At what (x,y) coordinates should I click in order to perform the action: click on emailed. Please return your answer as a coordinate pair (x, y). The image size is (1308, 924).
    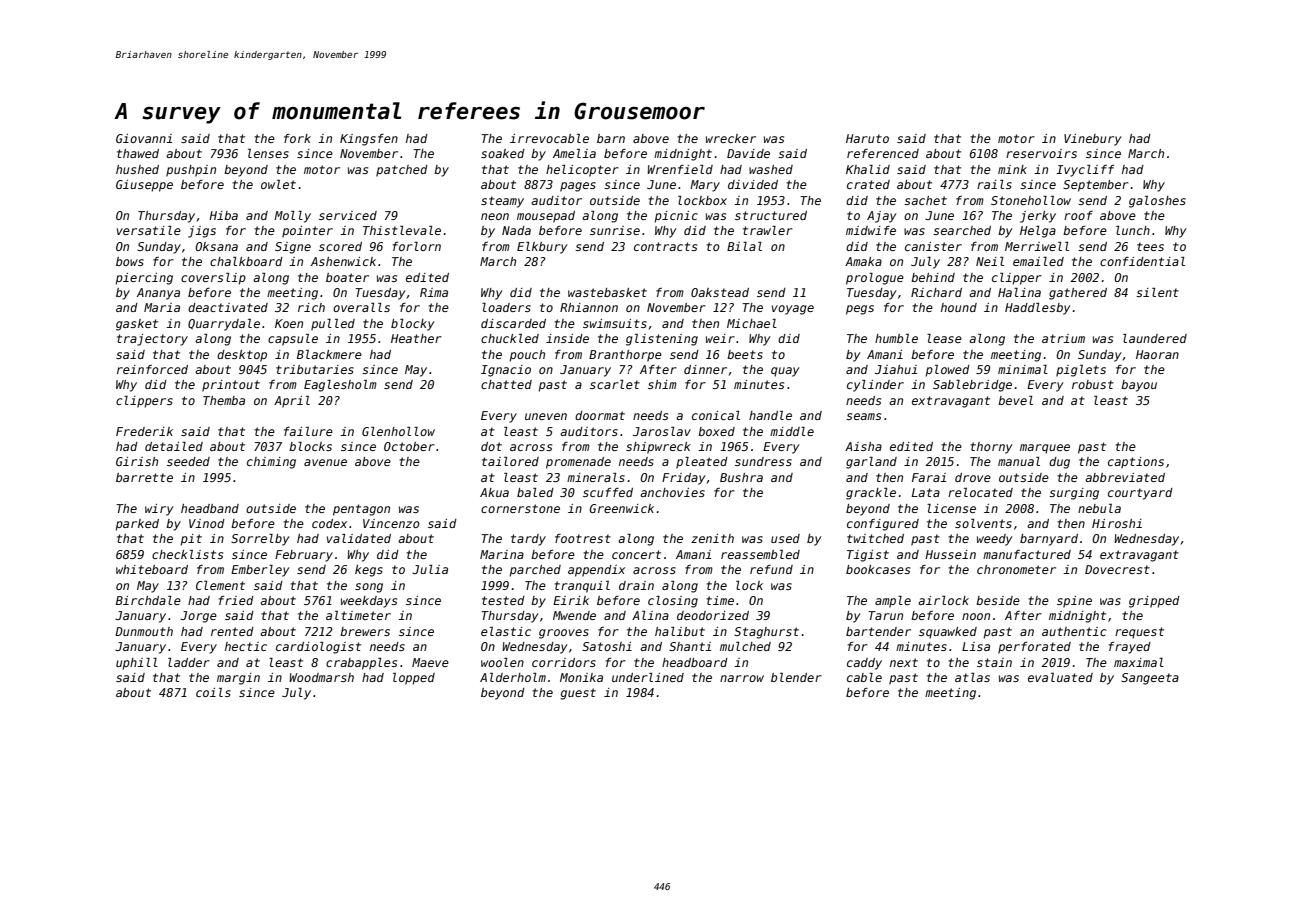
    Looking at the image, I should click on (1038, 261).
